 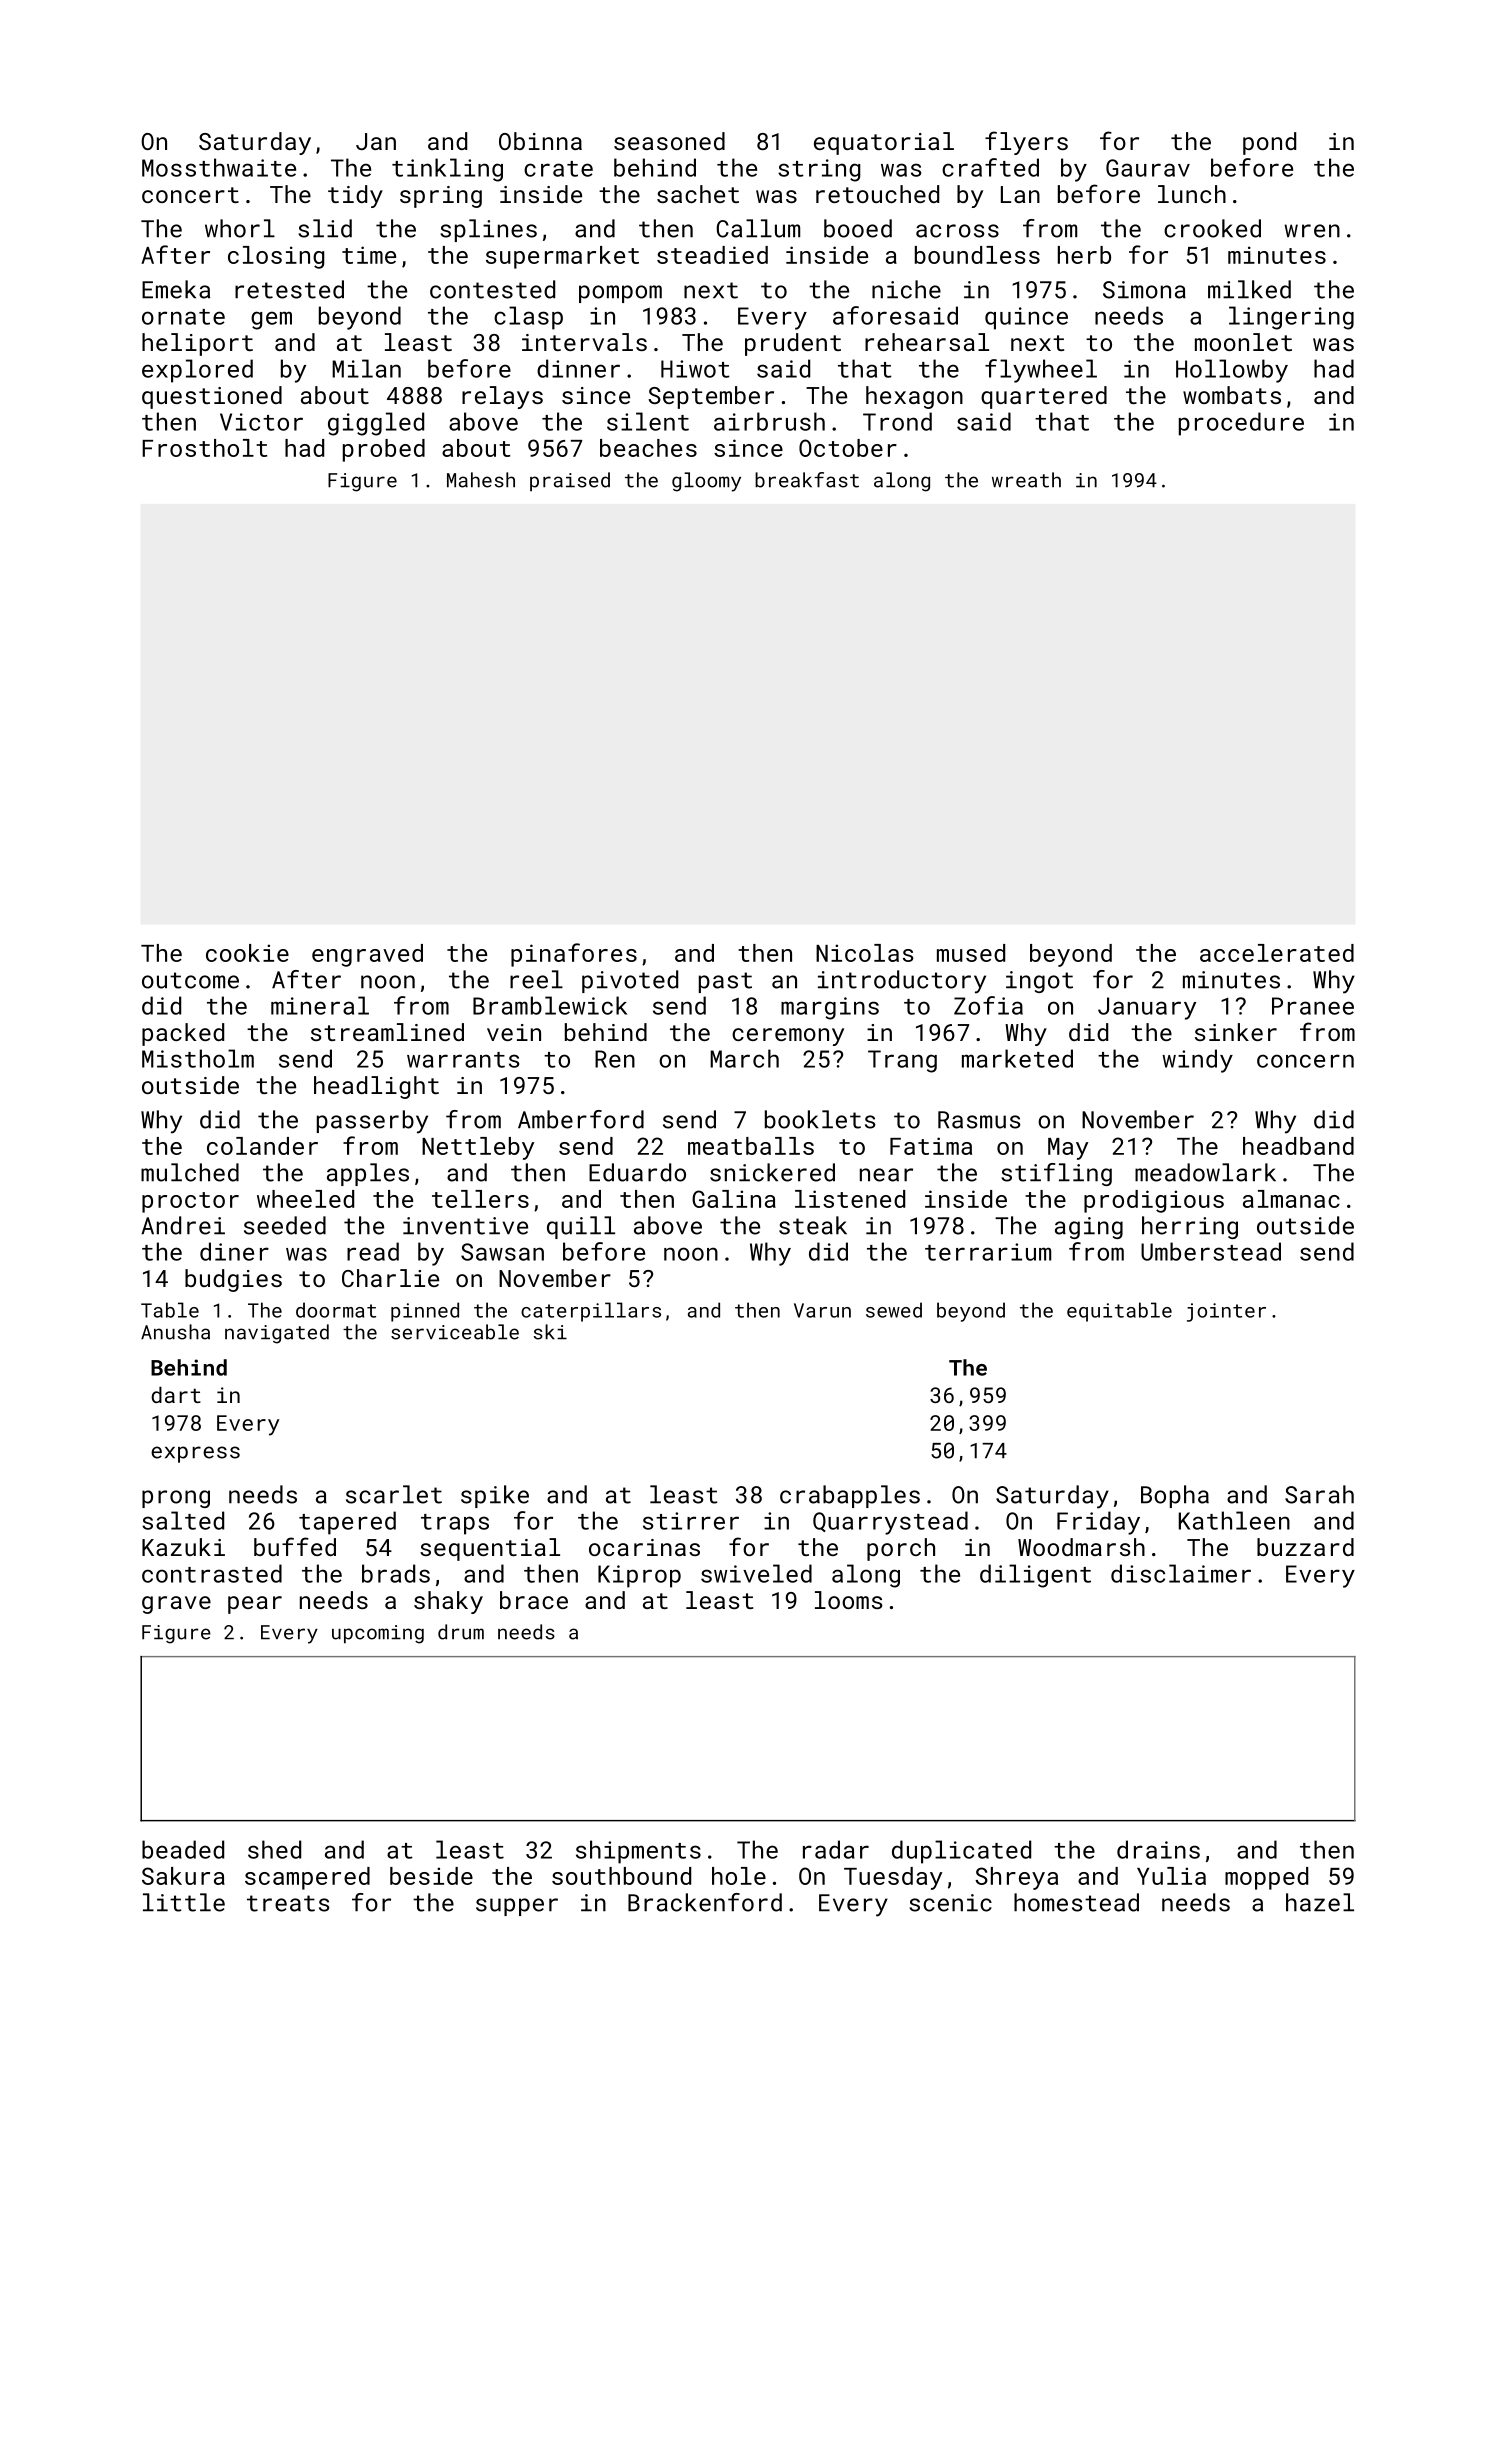 What do you see at coordinates (1298, 1146) in the screenshot?
I see `headband` at bounding box center [1298, 1146].
